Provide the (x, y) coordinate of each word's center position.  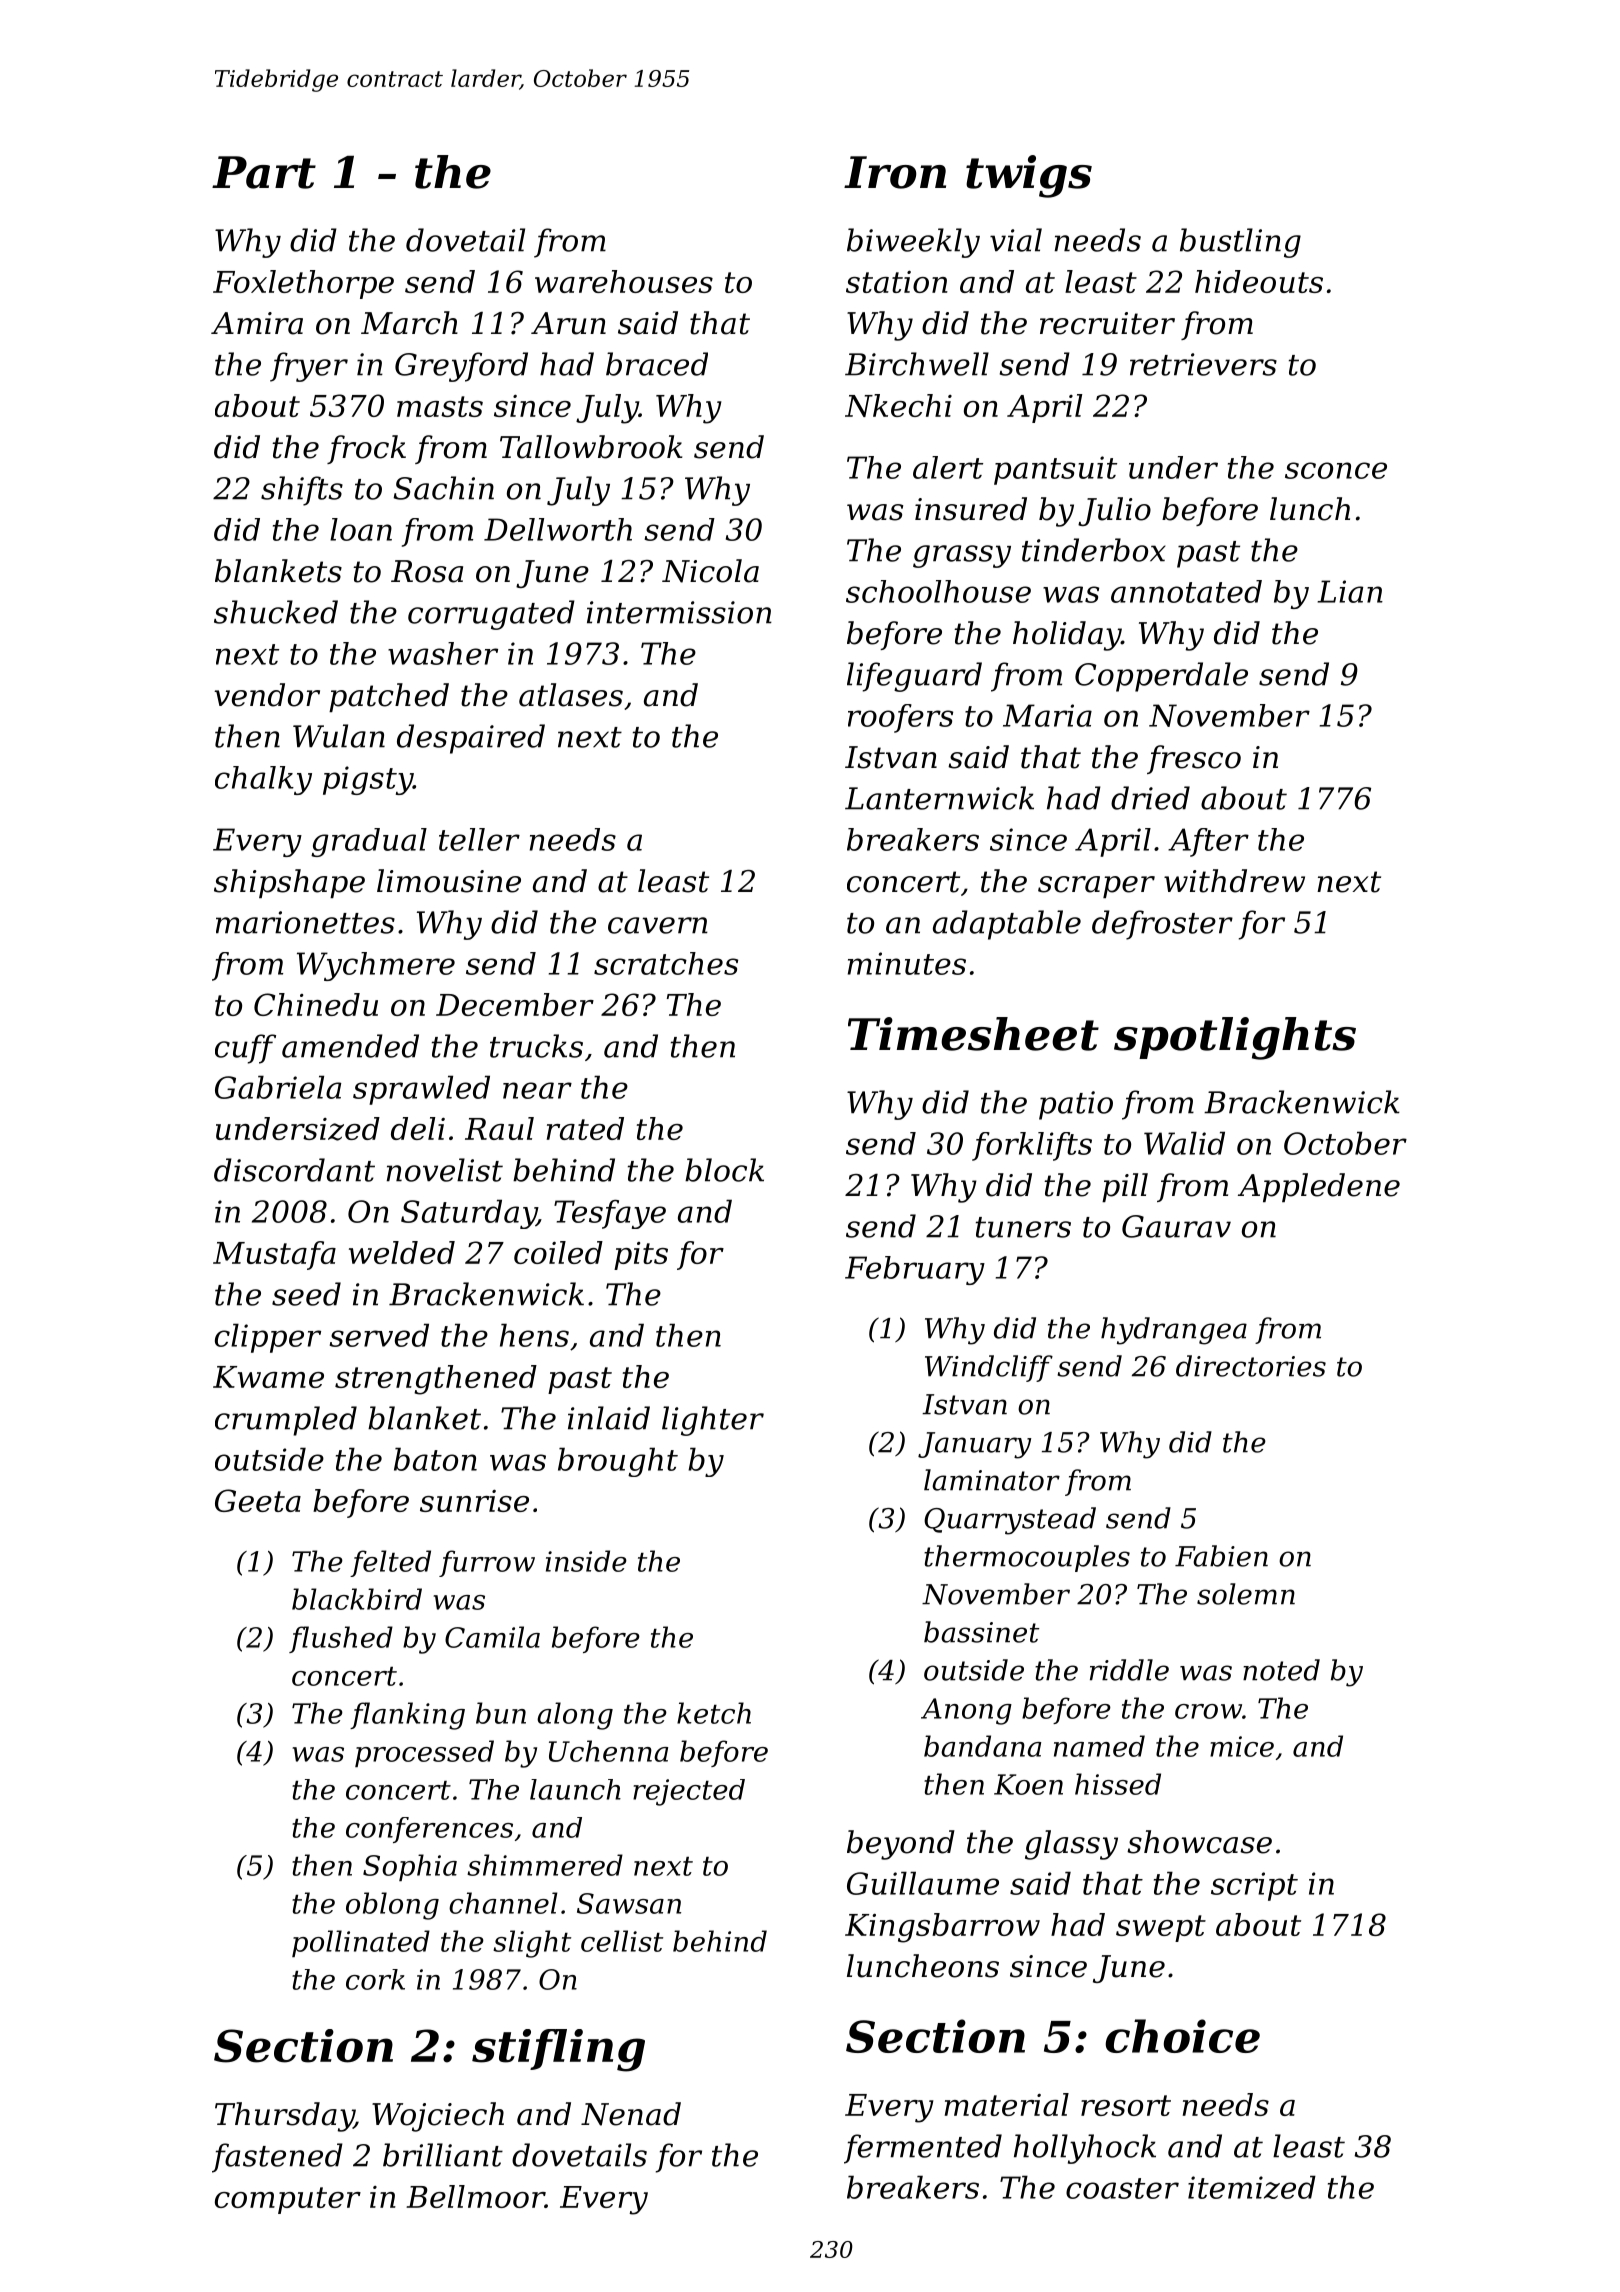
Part (264, 172)
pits (641, 1256)
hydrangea (1174, 1331)
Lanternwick (939, 798)
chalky (263, 780)
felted (390, 1563)
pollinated (361, 1943)
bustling (1240, 243)
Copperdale (1161, 677)
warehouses (624, 281)
